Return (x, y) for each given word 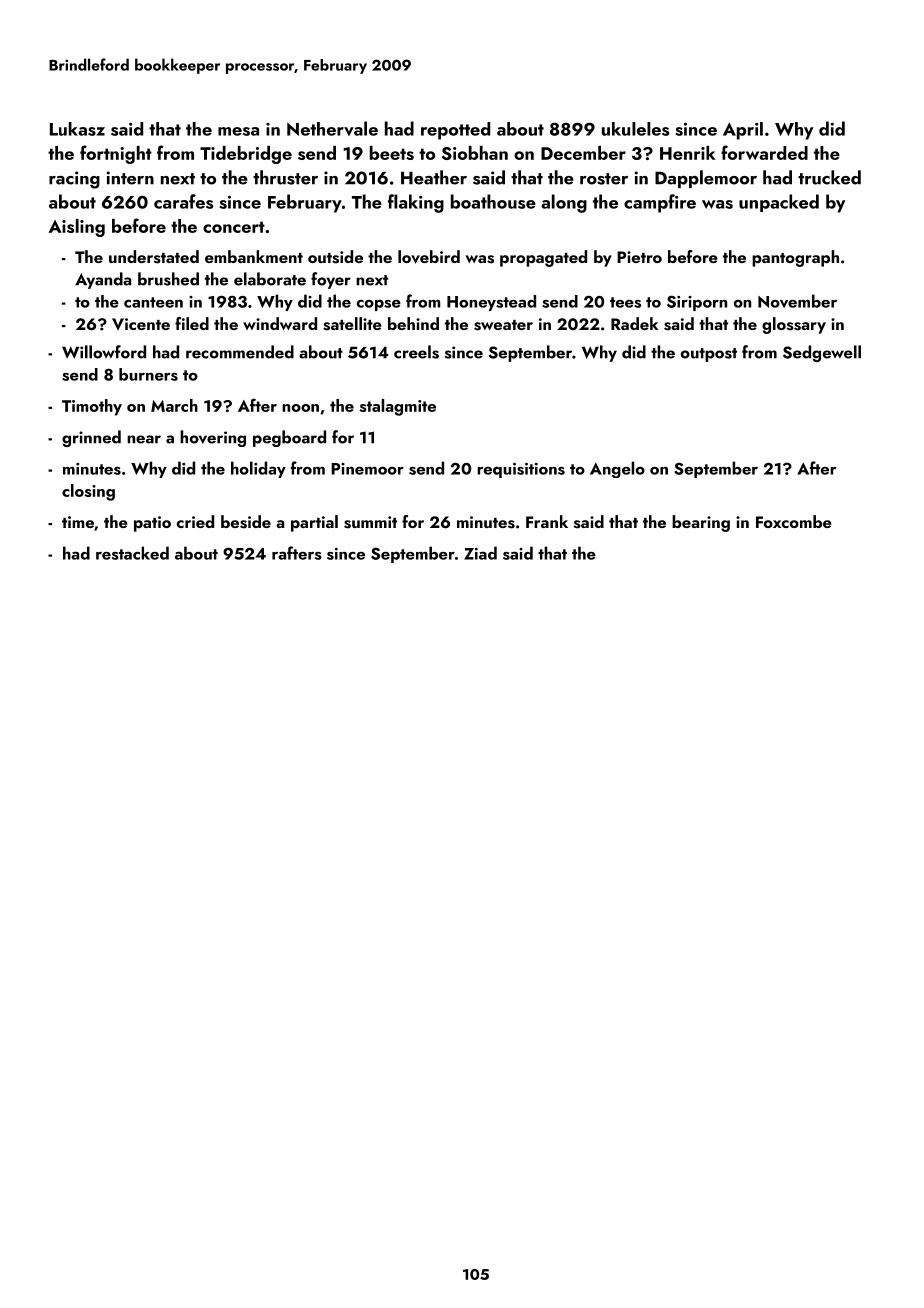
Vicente (141, 324)
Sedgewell (822, 353)
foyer (331, 280)
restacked (132, 553)
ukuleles (635, 129)
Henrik (688, 153)
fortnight (116, 154)
